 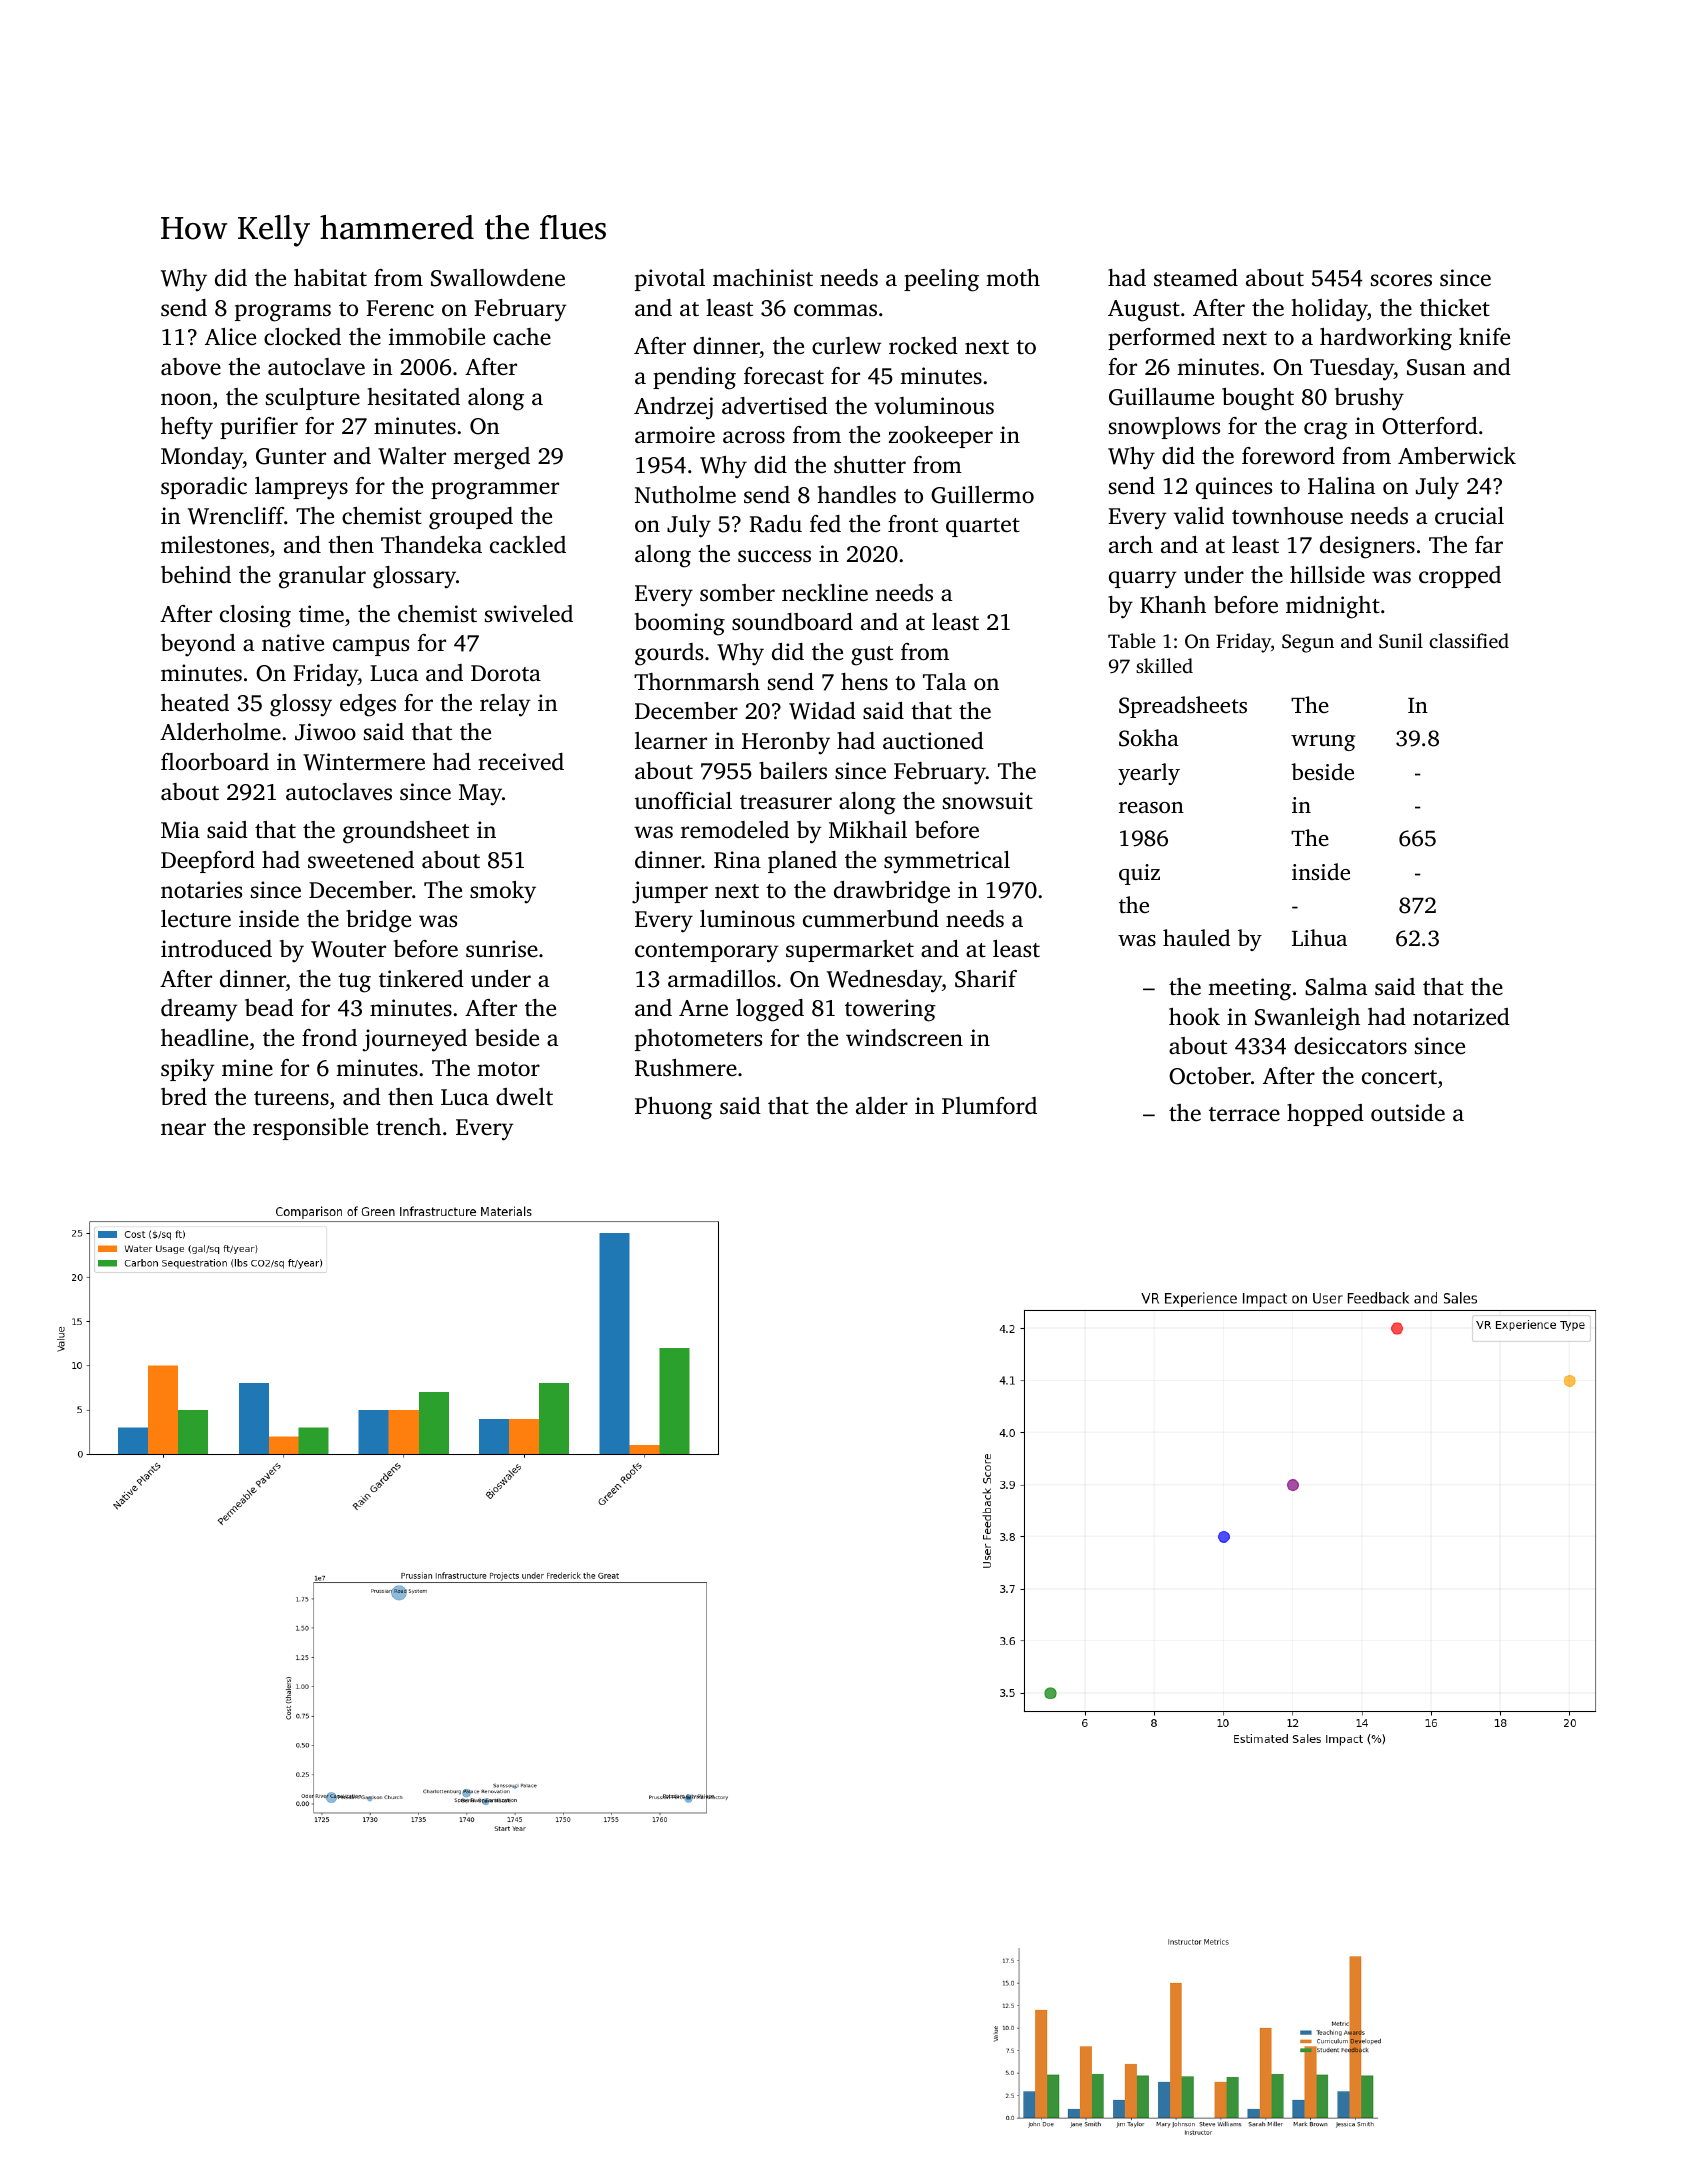 What do you see at coordinates (255, 616) in the screenshot?
I see `closing` at bounding box center [255, 616].
